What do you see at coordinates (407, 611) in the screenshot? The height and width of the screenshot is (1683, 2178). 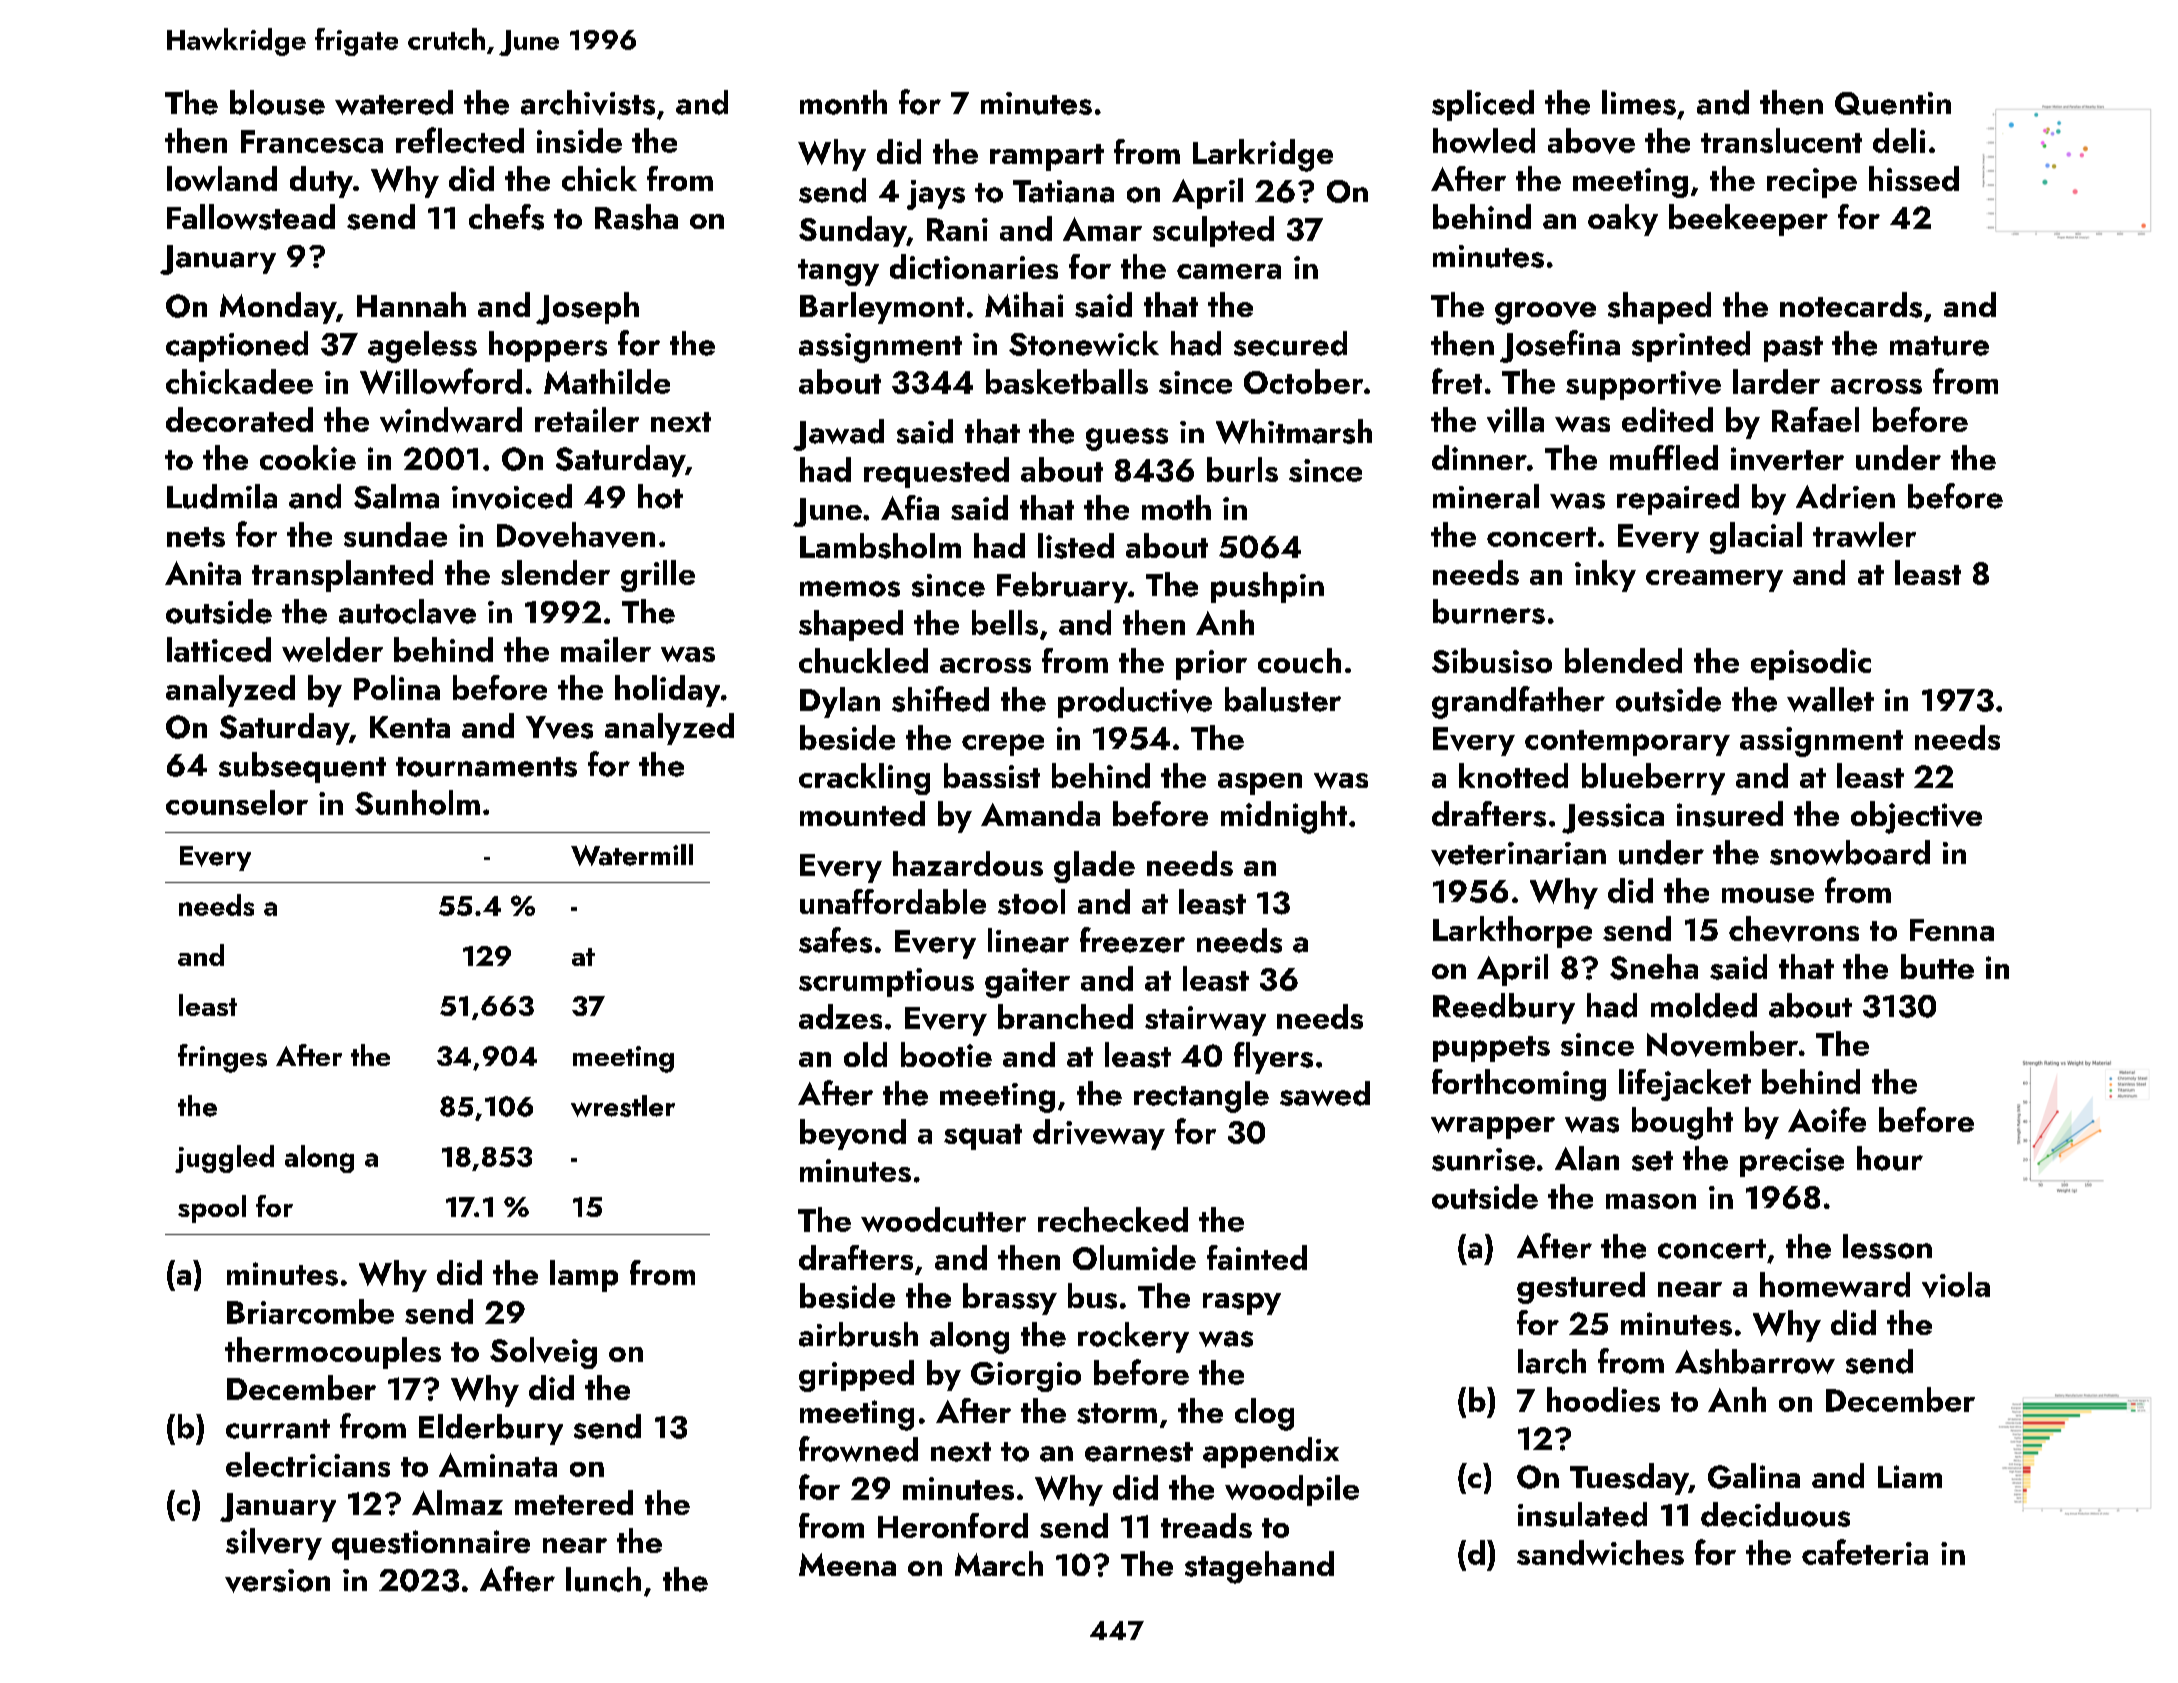 I see `autoclave` at bounding box center [407, 611].
